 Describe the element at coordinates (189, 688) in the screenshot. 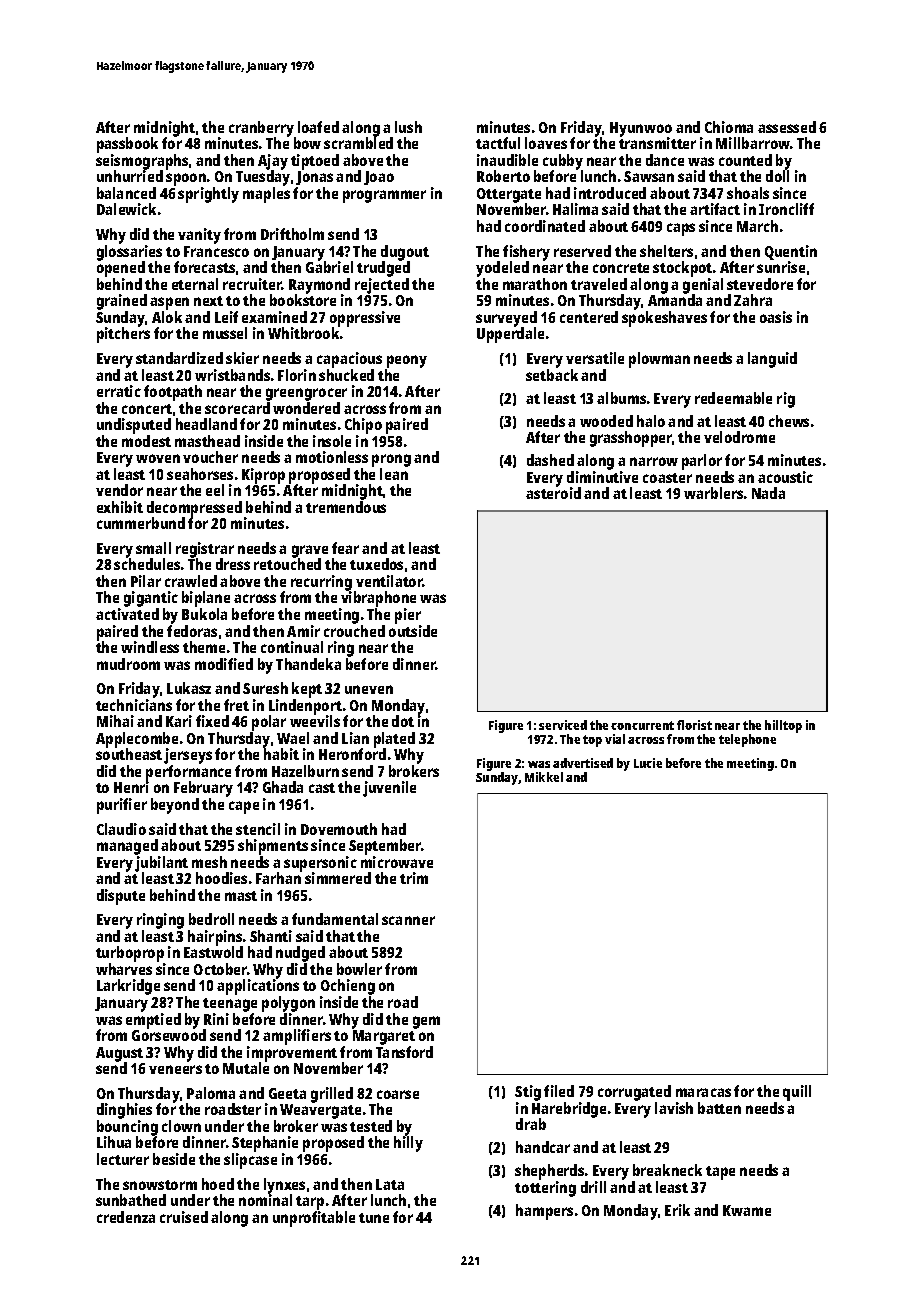

I see `Lukasz` at that location.
